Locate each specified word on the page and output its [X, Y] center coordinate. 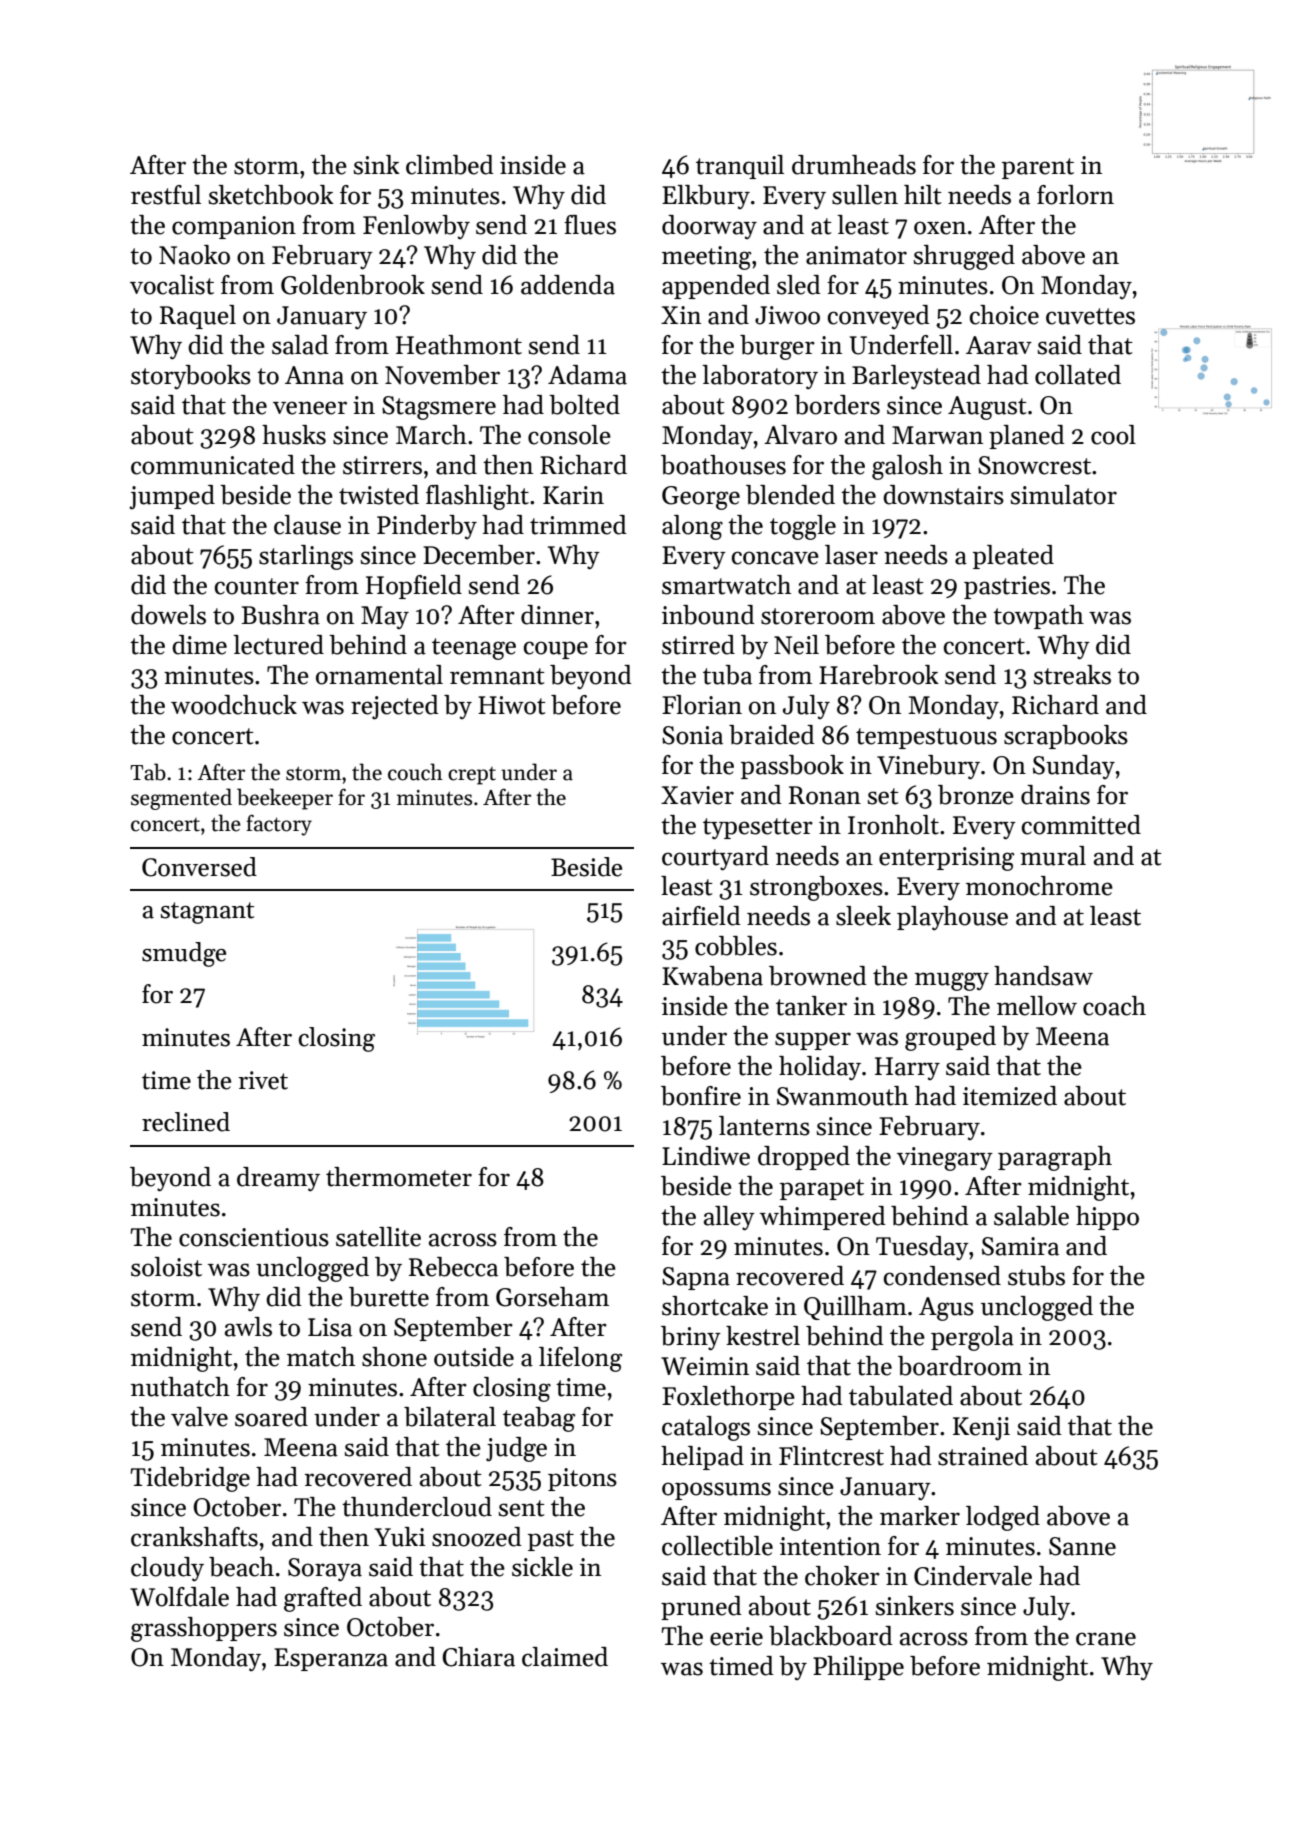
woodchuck [234, 705]
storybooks [191, 377]
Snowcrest [1034, 465]
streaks [1072, 675]
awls [248, 1327]
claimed [565, 1657]
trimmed [578, 525]
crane [1106, 1639]
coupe [556, 650]
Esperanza [331, 1659]
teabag [539, 1419]
